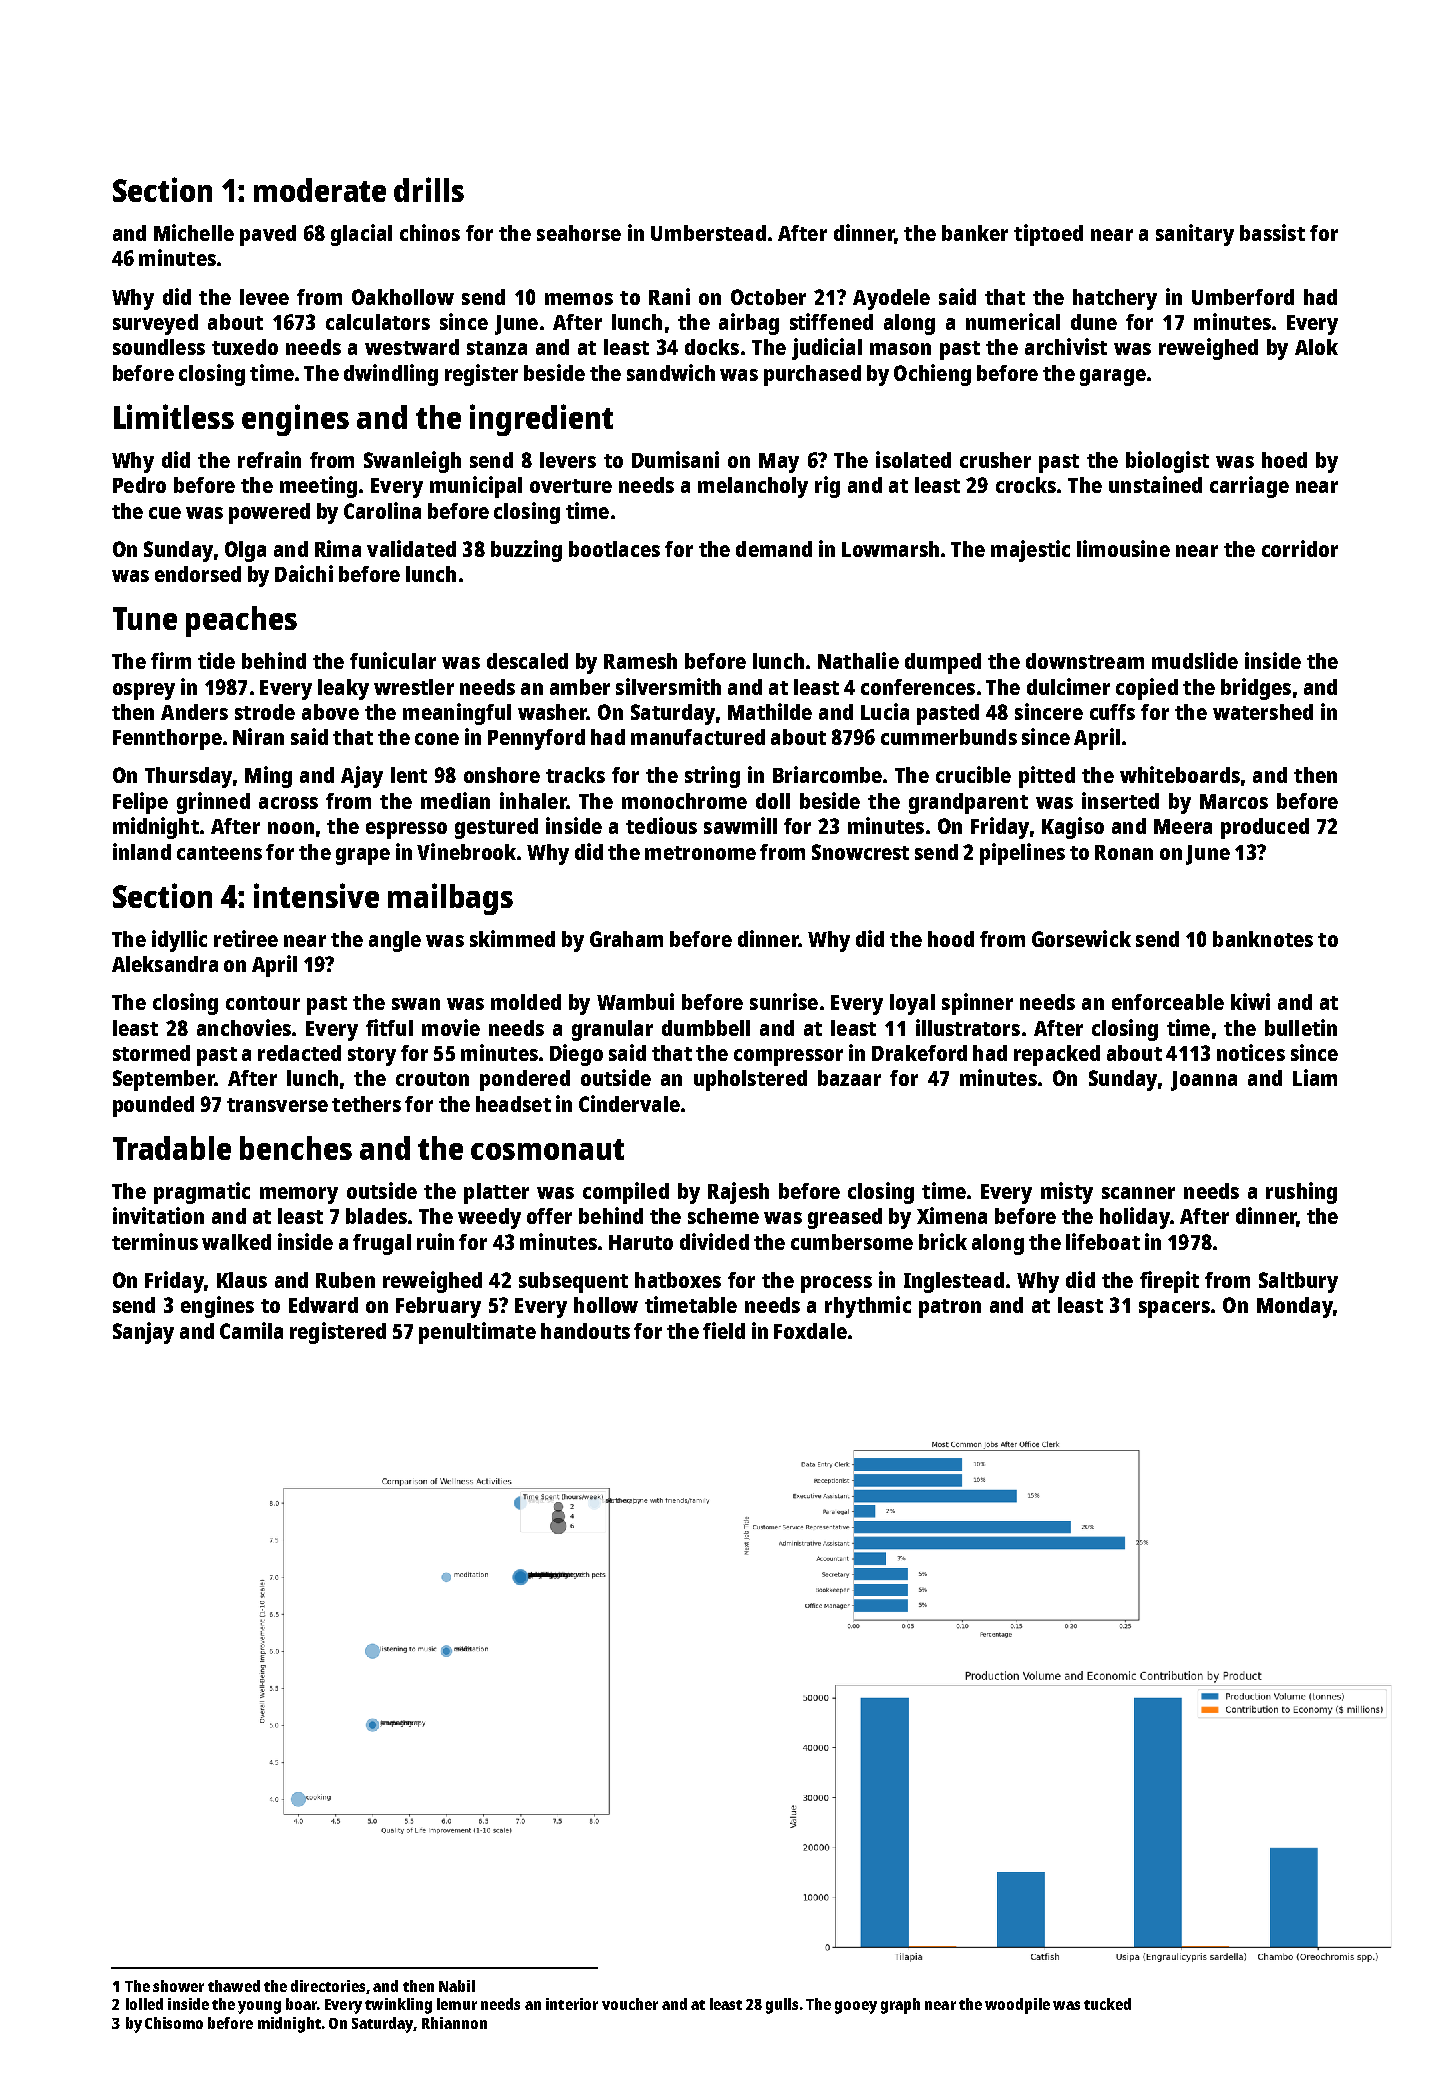 This screenshot has width=1450, height=2100. Describe the element at coordinates (724, 1330) in the screenshot. I see `field` at that location.
